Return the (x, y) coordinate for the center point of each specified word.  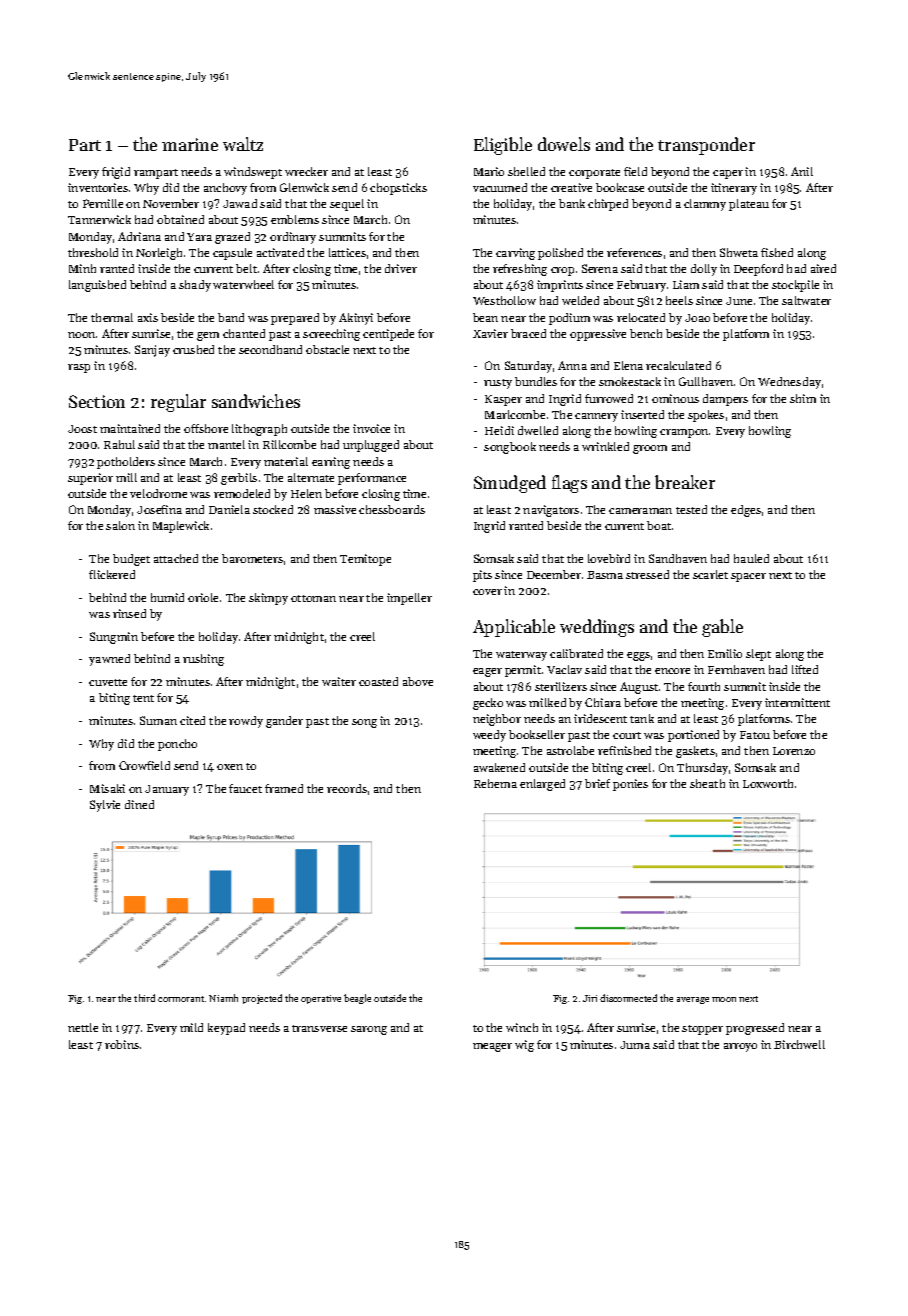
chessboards (392, 509)
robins (122, 1044)
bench (646, 333)
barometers (252, 558)
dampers (725, 400)
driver (401, 268)
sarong (369, 1030)
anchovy (225, 189)
